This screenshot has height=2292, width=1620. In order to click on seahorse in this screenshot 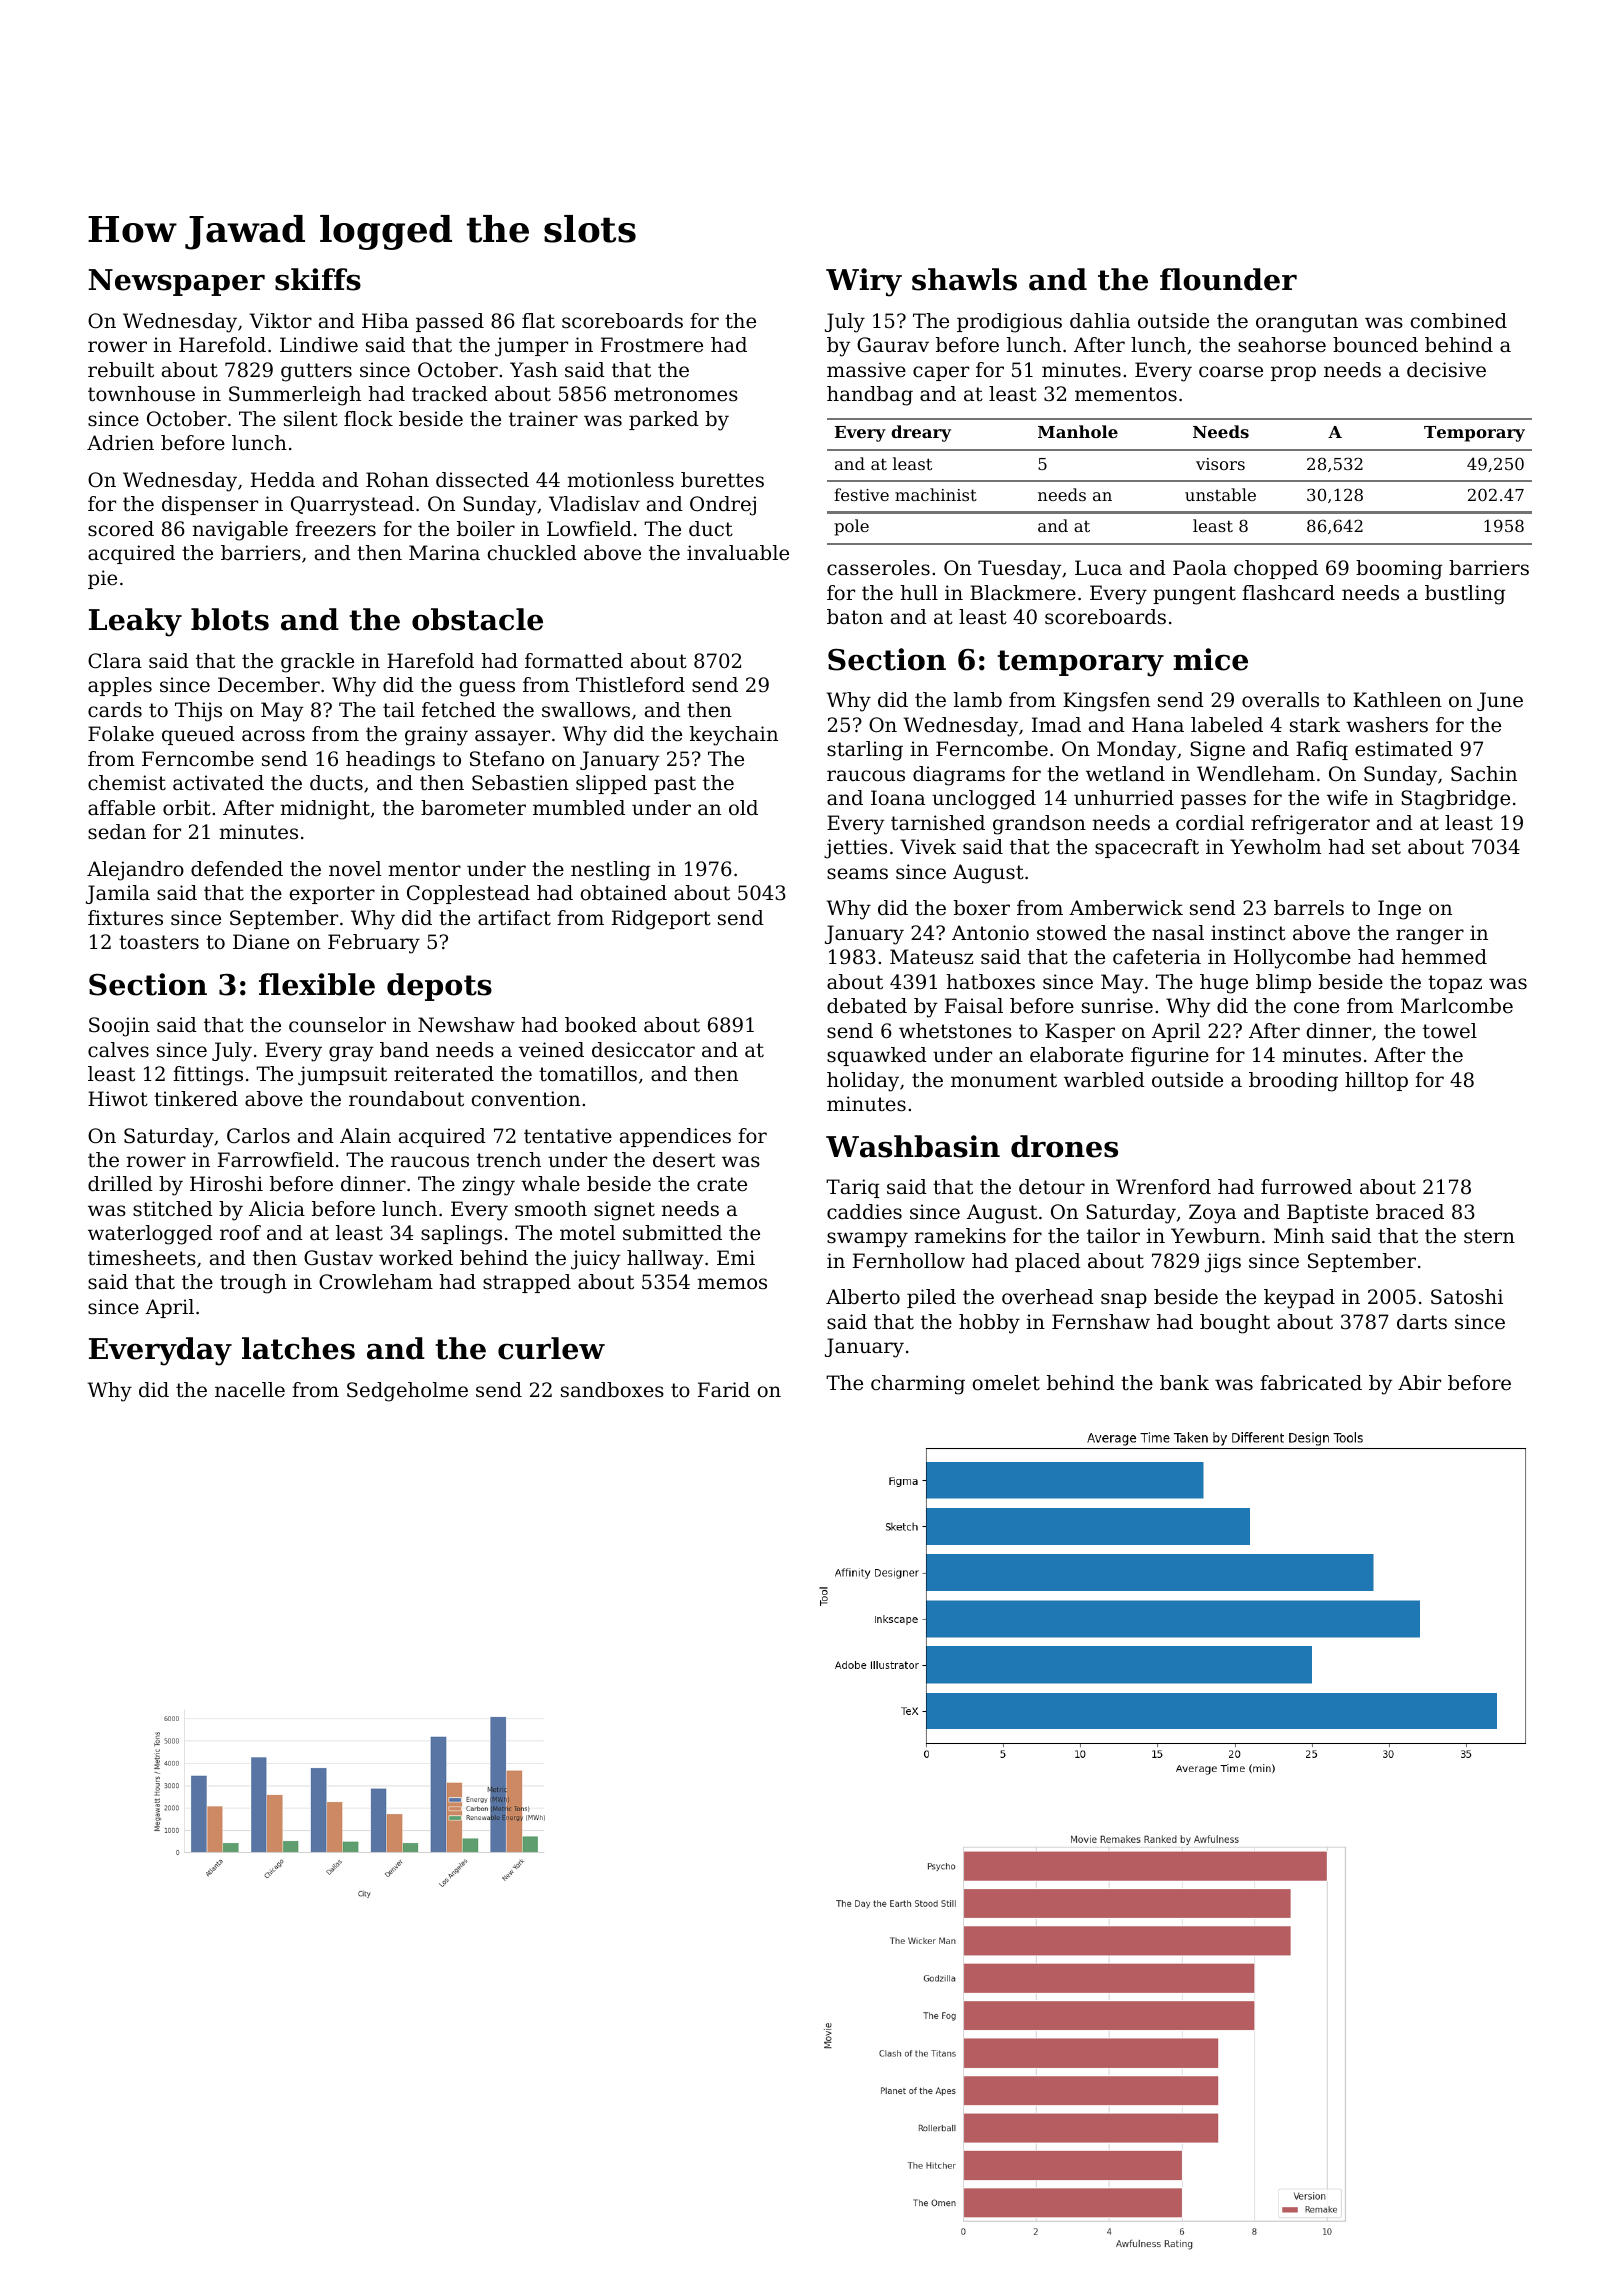, I will do `click(1282, 345)`.
